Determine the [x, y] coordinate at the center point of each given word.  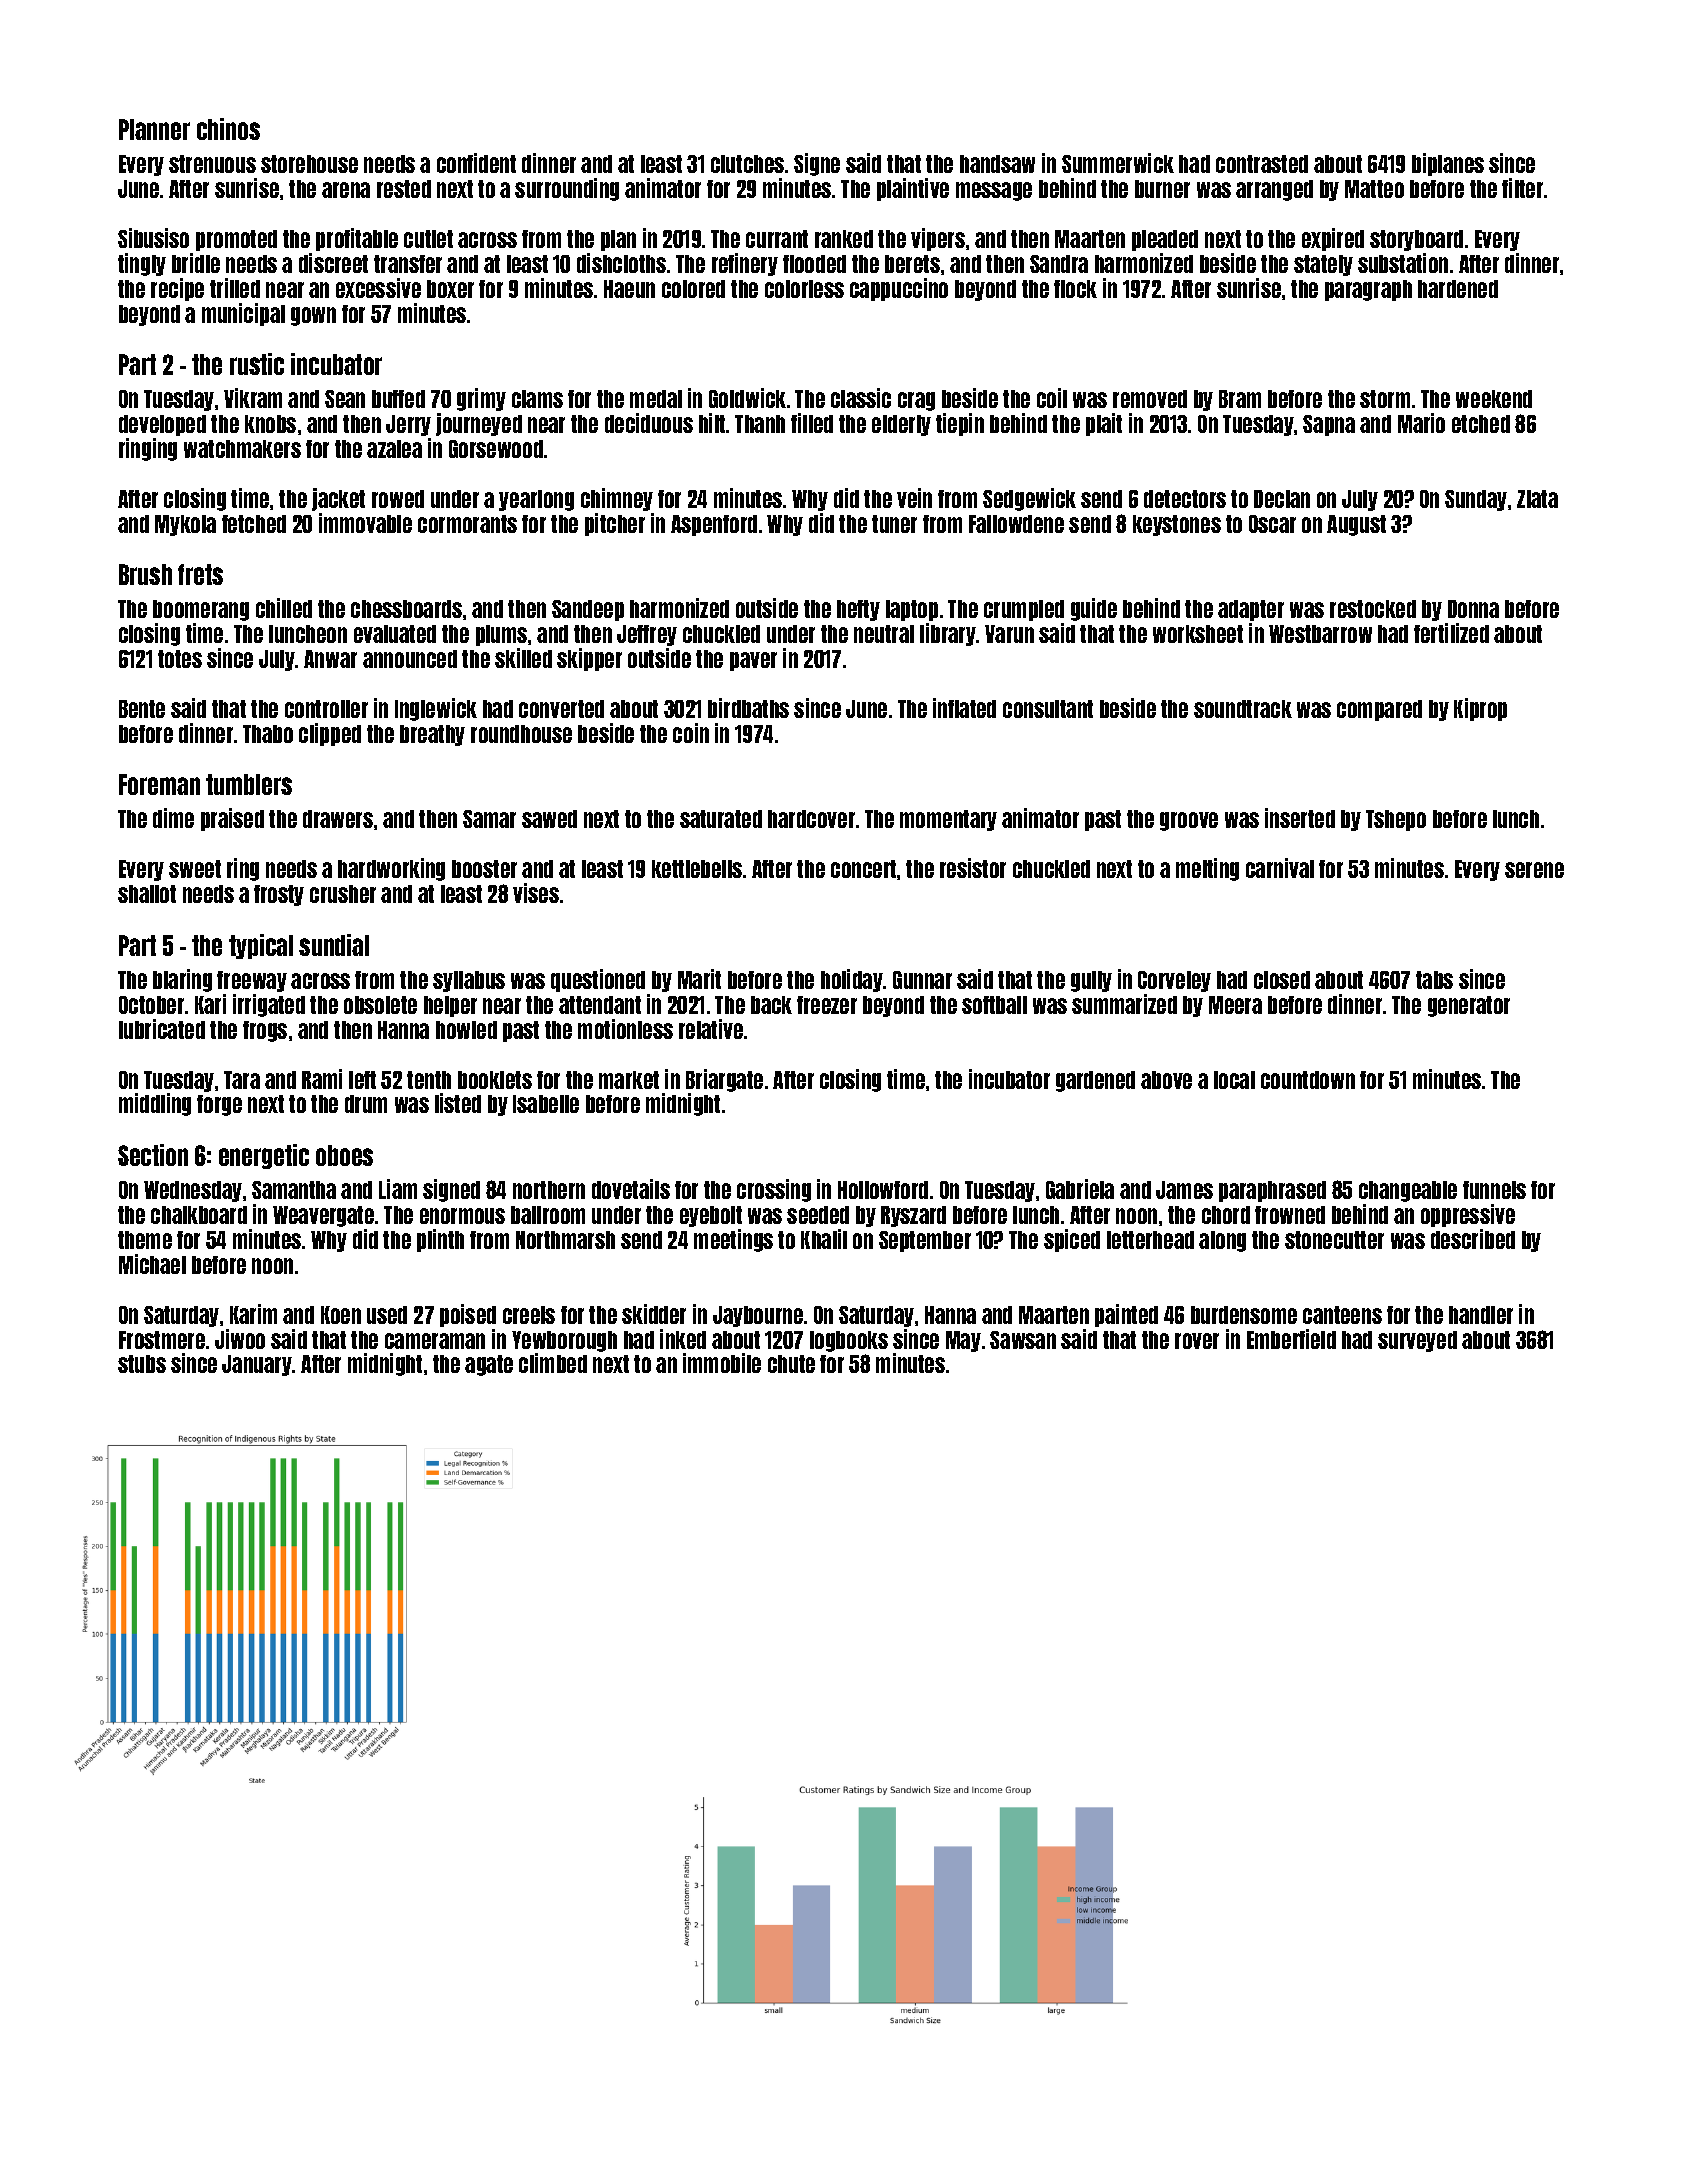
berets [912, 264]
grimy [481, 399]
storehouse [309, 164]
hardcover [811, 819]
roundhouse [521, 734]
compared [1379, 710]
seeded [818, 1215]
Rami [322, 1079]
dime [173, 818]
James [1184, 1190]
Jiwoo [240, 1339]
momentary [948, 820]
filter [1522, 188]
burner [1162, 189]
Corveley [1174, 981]
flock [1075, 289]
